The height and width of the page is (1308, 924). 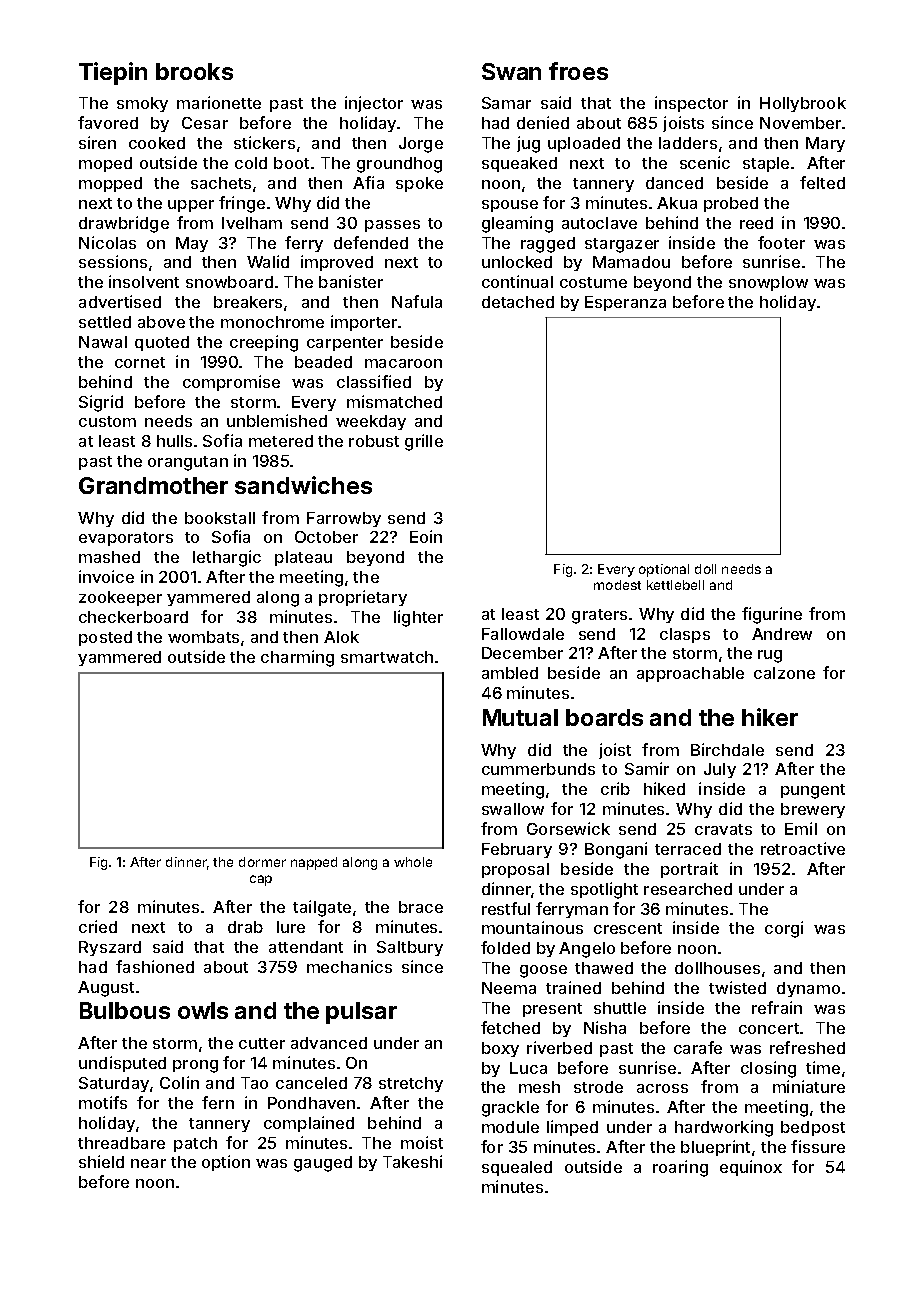 What do you see at coordinates (599, 616) in the page?
I see `graters` at bounding box center [599, 616].
